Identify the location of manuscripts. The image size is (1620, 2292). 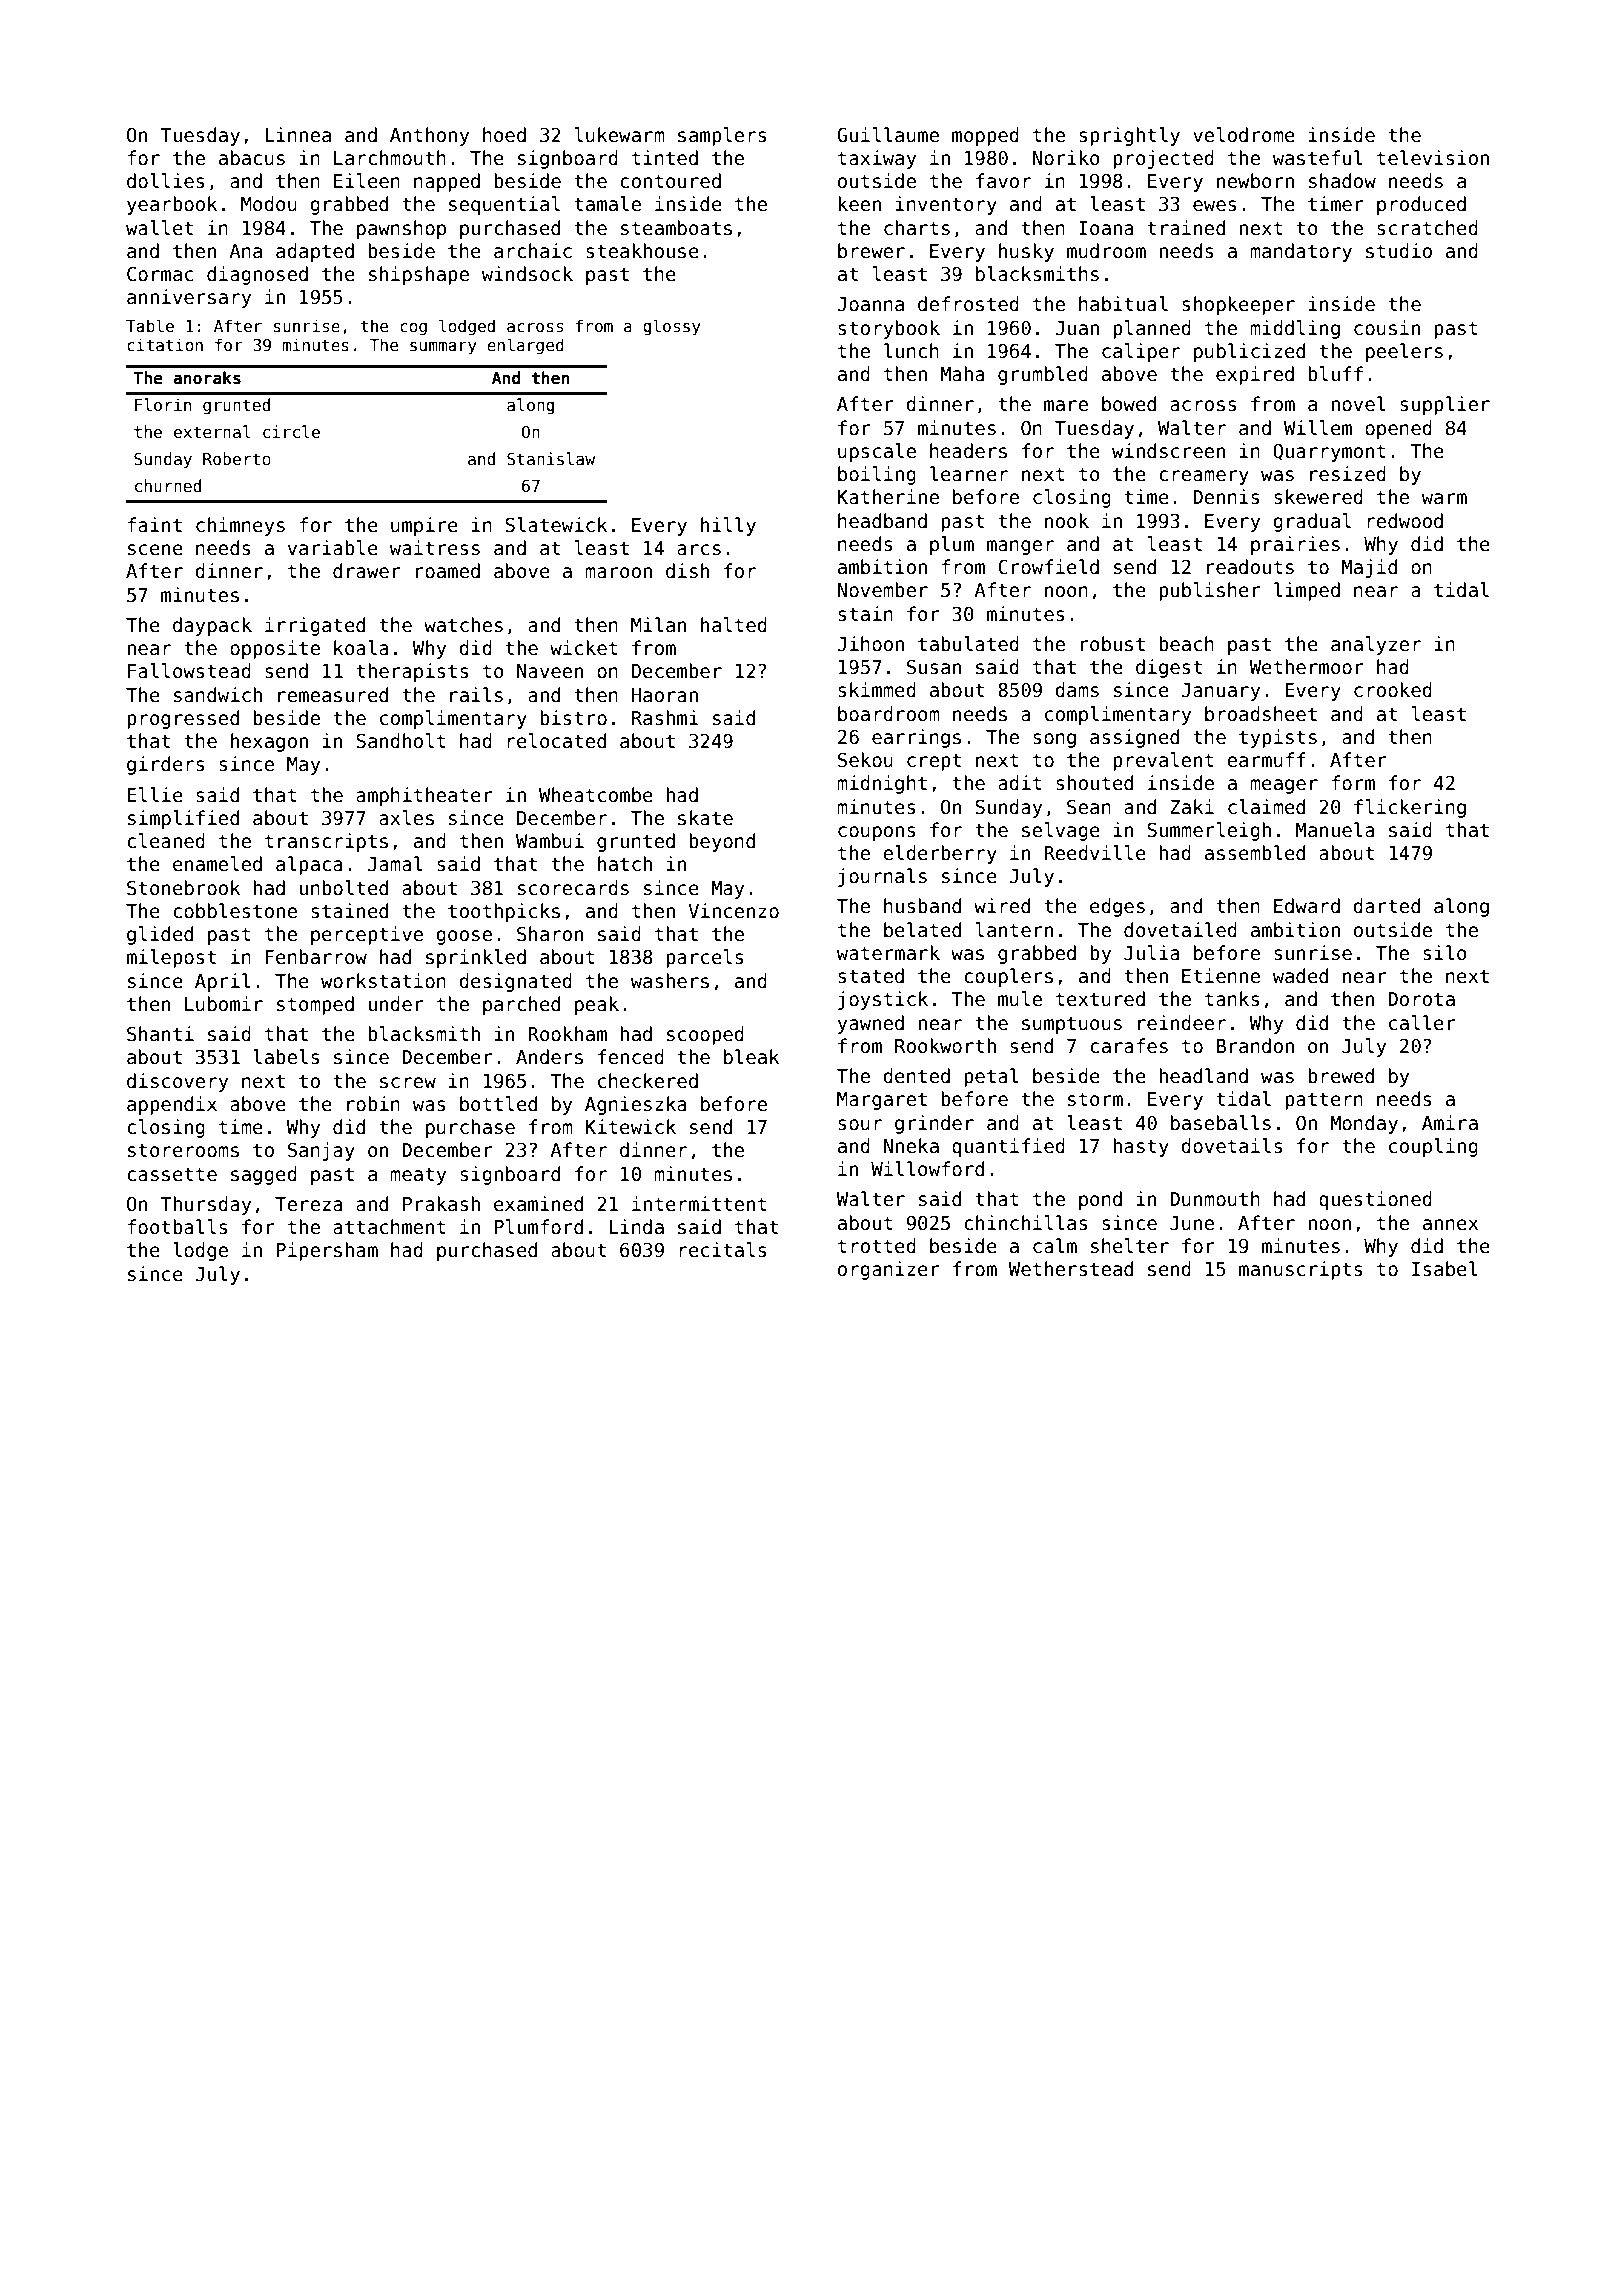
(1301, 1270).
